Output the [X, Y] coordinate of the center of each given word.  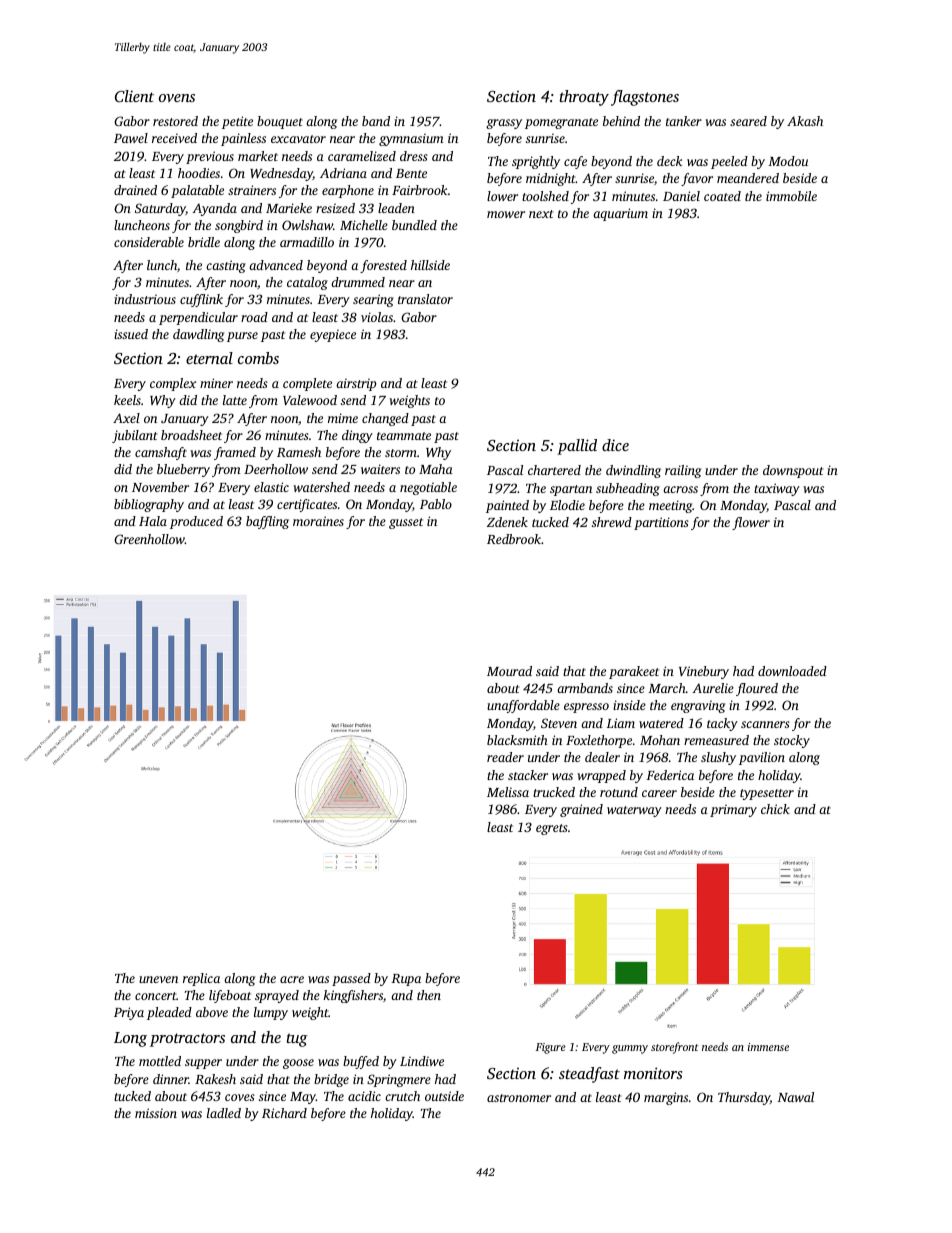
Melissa [508, 792]
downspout [793, 471]
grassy [504, 124]
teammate [404, 436]
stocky [792, 741]
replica [201, 979]
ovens [177, 98]
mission [156, 1113]
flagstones [645, 98]
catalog [307, 283]
